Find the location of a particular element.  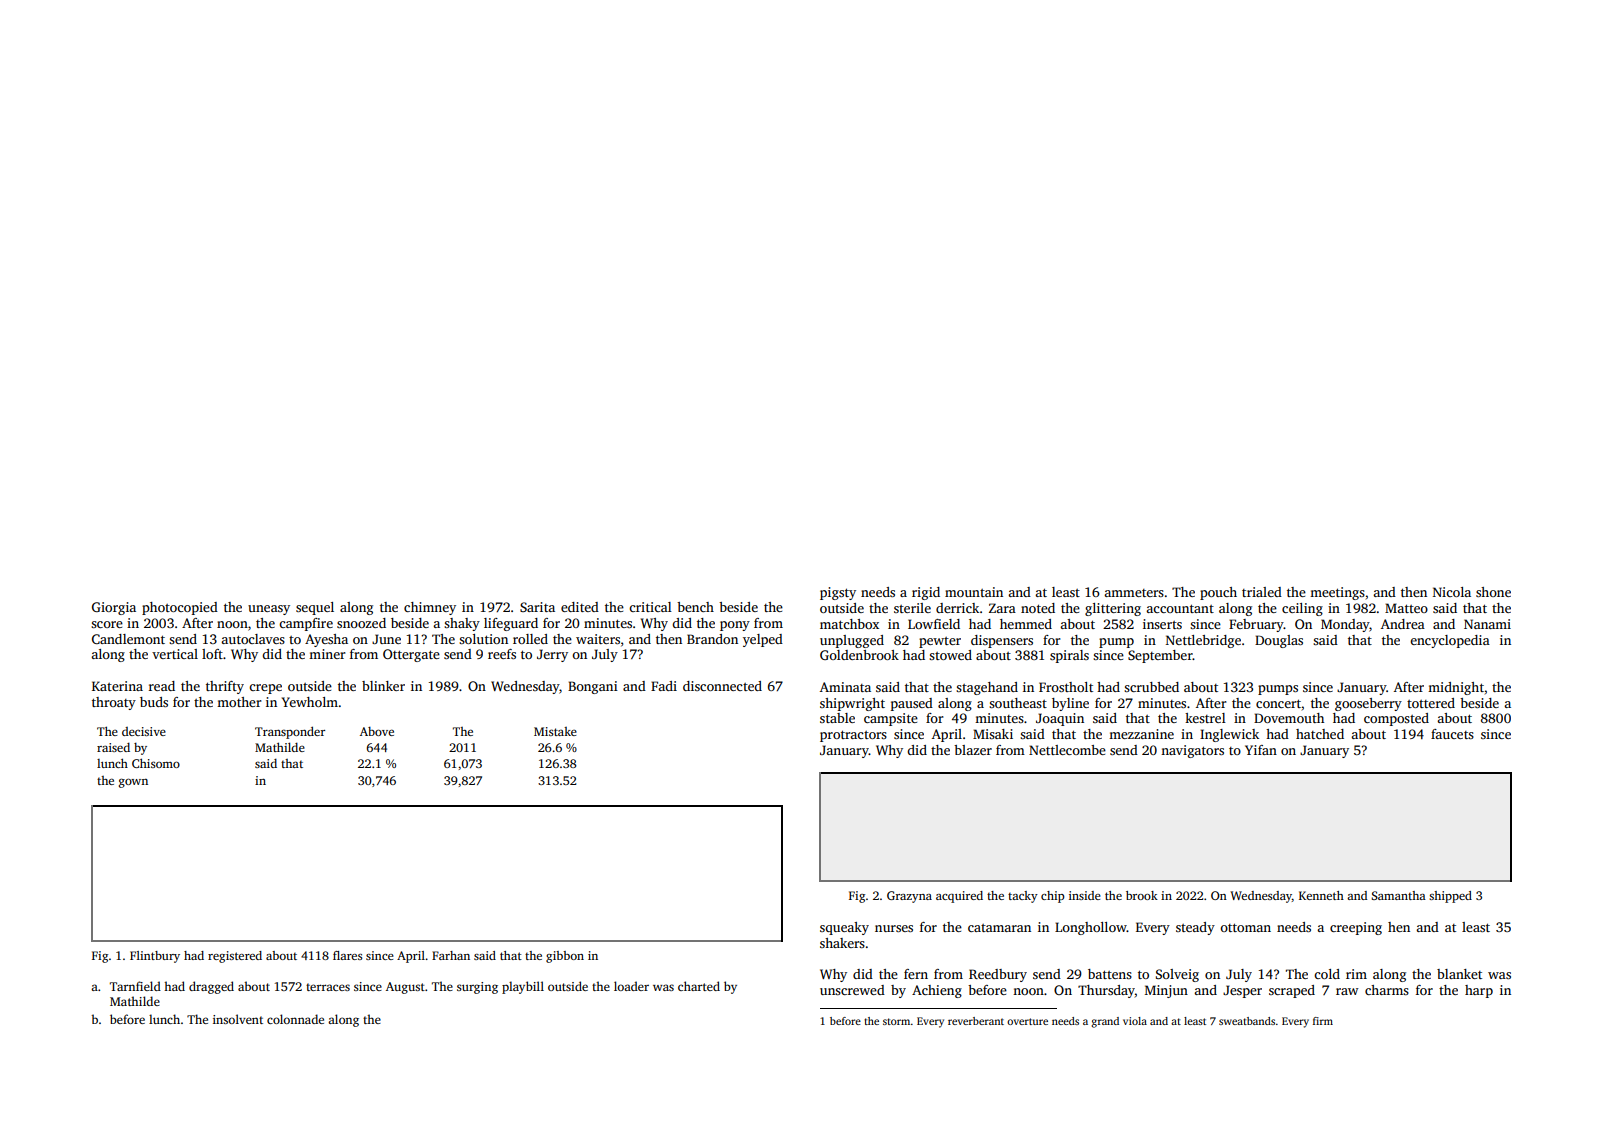

gown is located at coordinates (133, 783).
